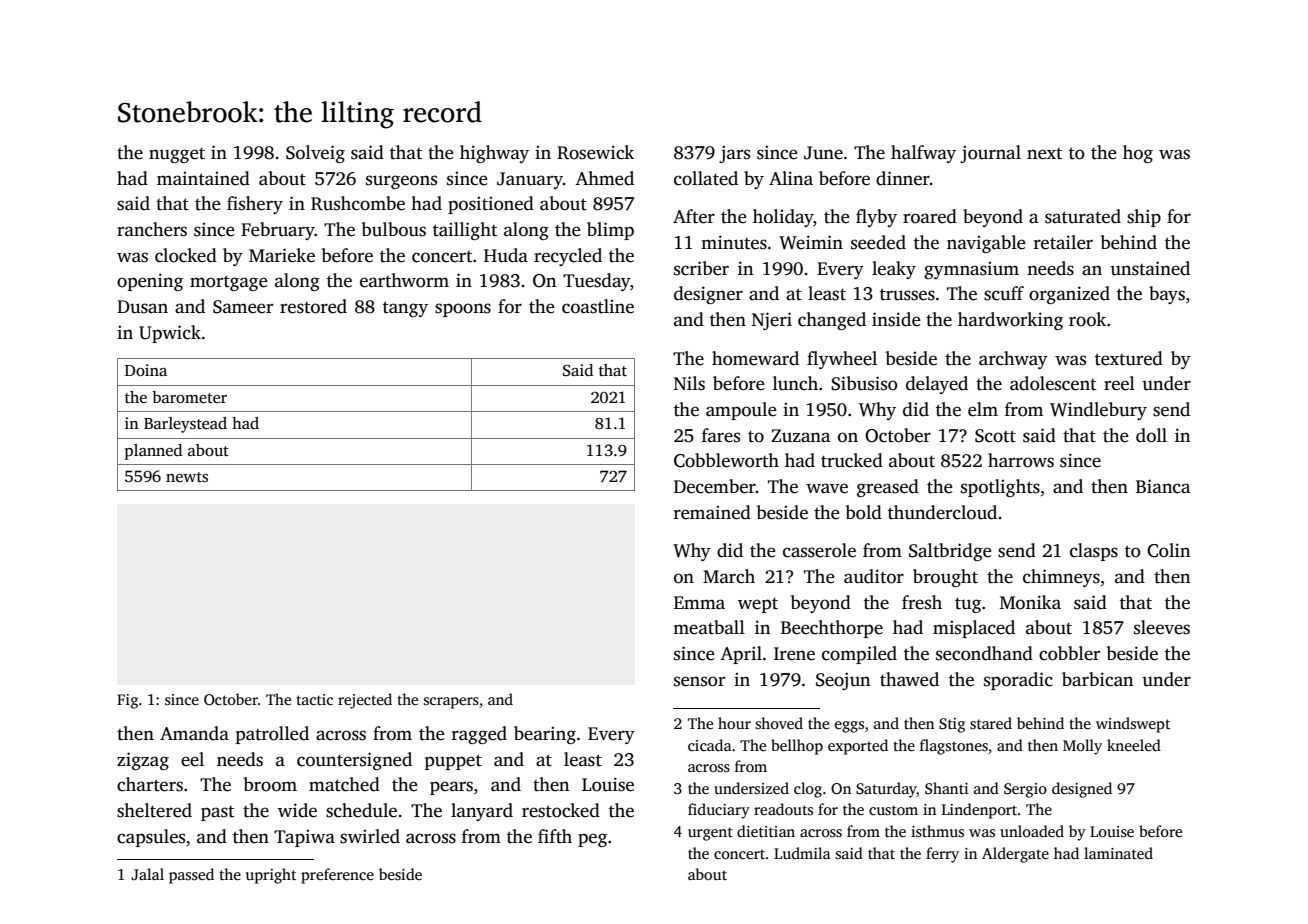 This image has width=1308, height=924. I want to click on June, so click(823, 153).
